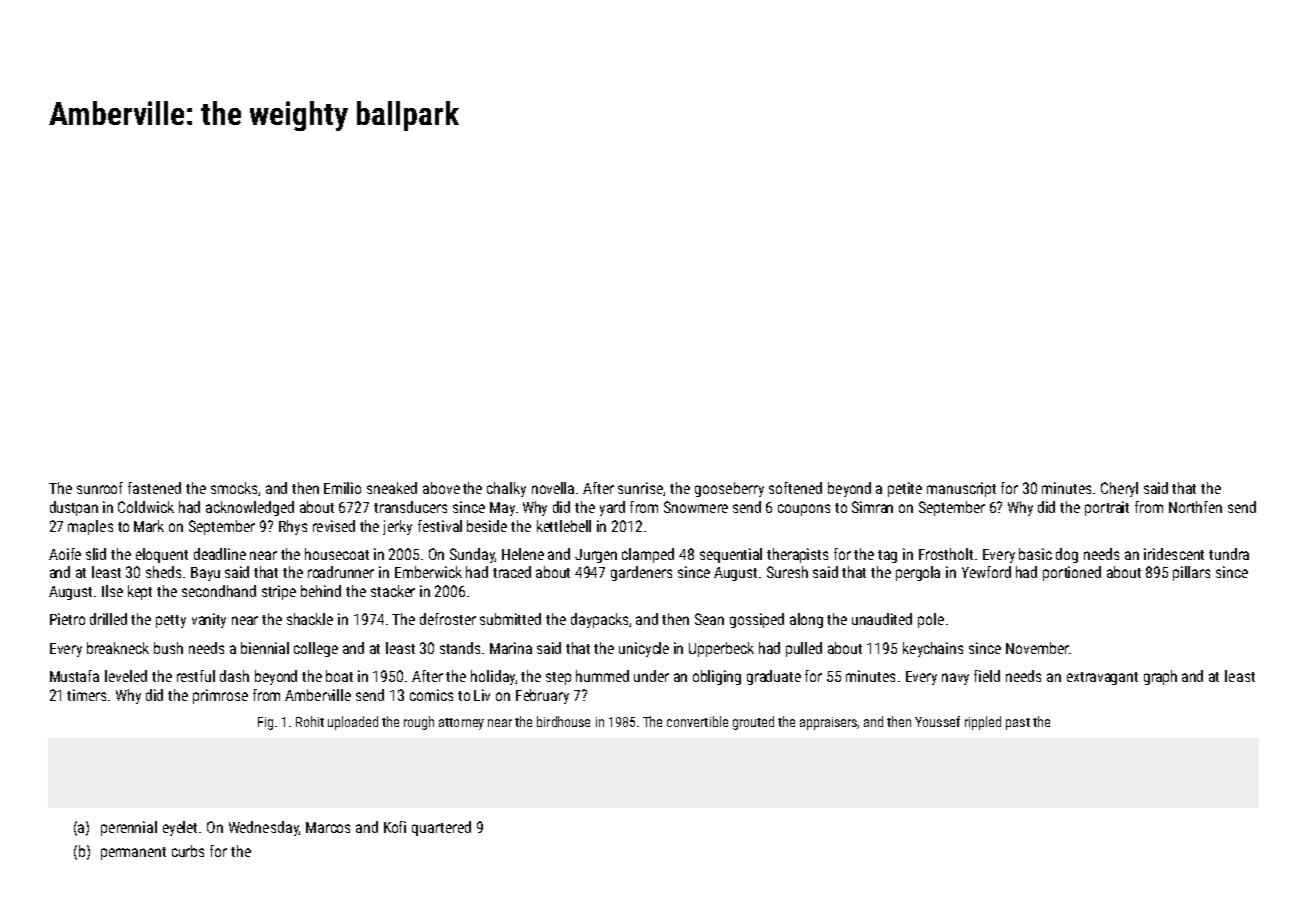  What do you see at coordinates (118, 648) in the screenshot?
I see `breakneck` at bounding box center [118, 648].
